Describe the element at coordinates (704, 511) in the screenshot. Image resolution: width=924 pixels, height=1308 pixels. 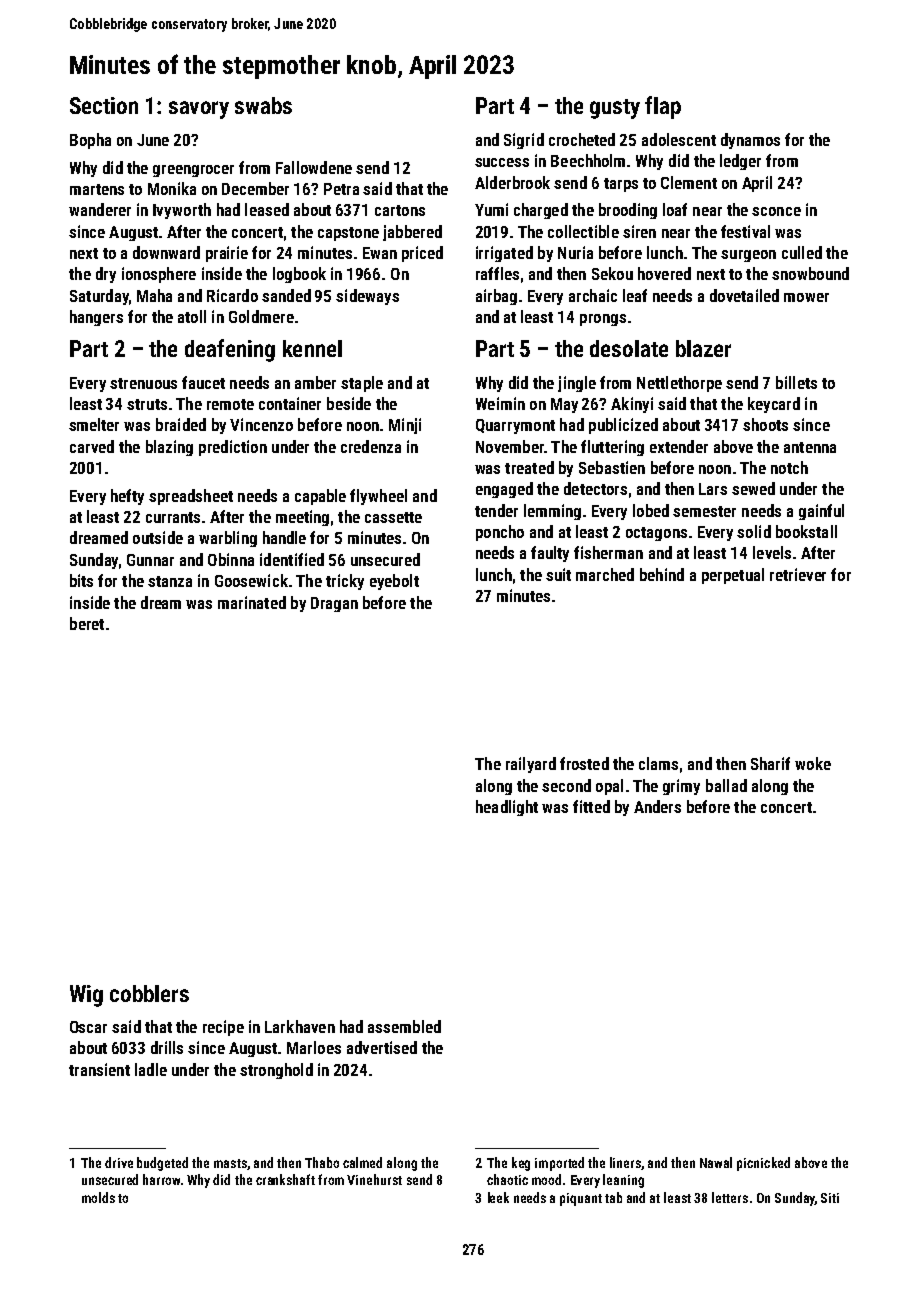
I see `semester` at that location.
